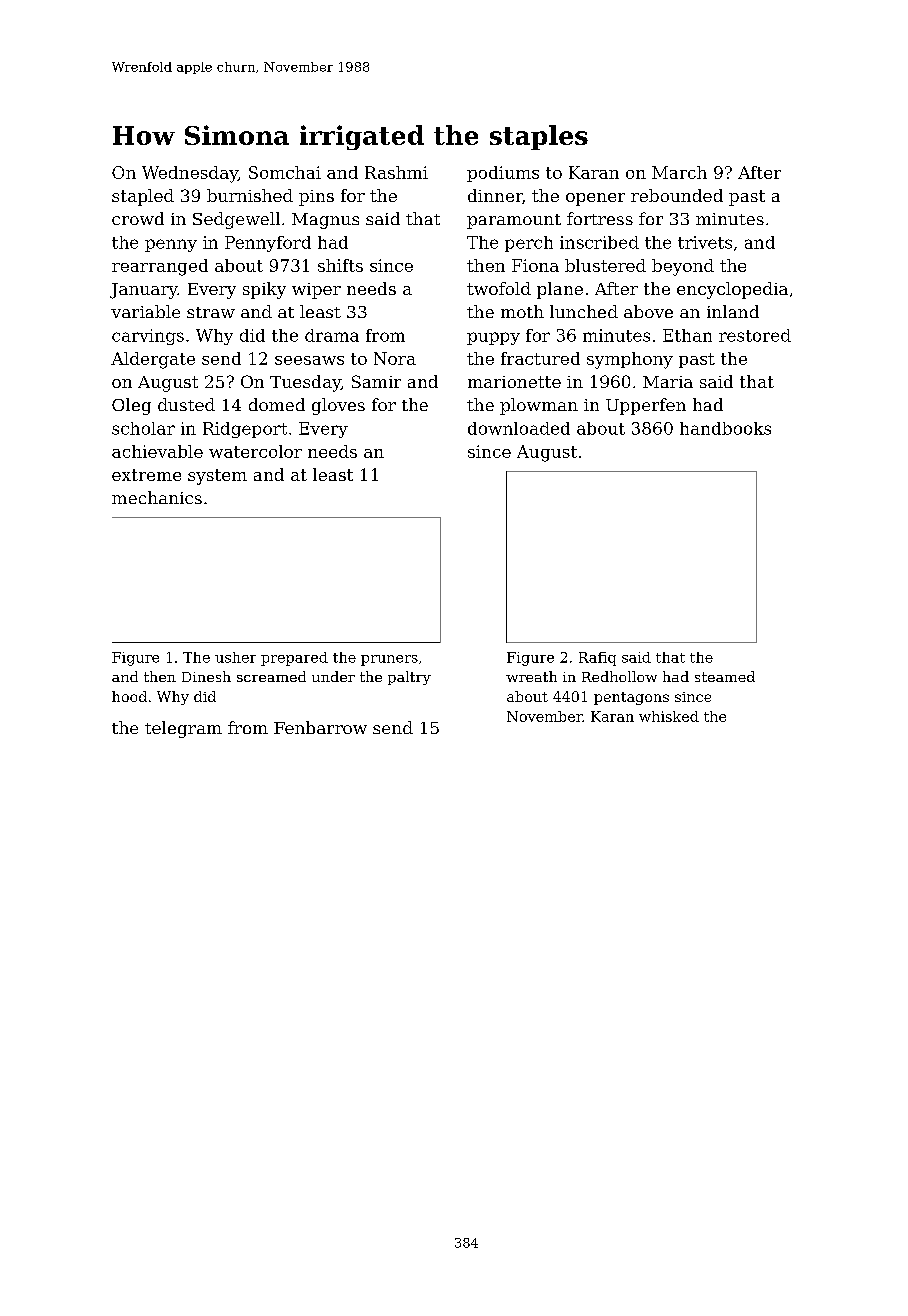 This screenshot has height=1316, width=908. I want to click on usher, so click(235, 657).
